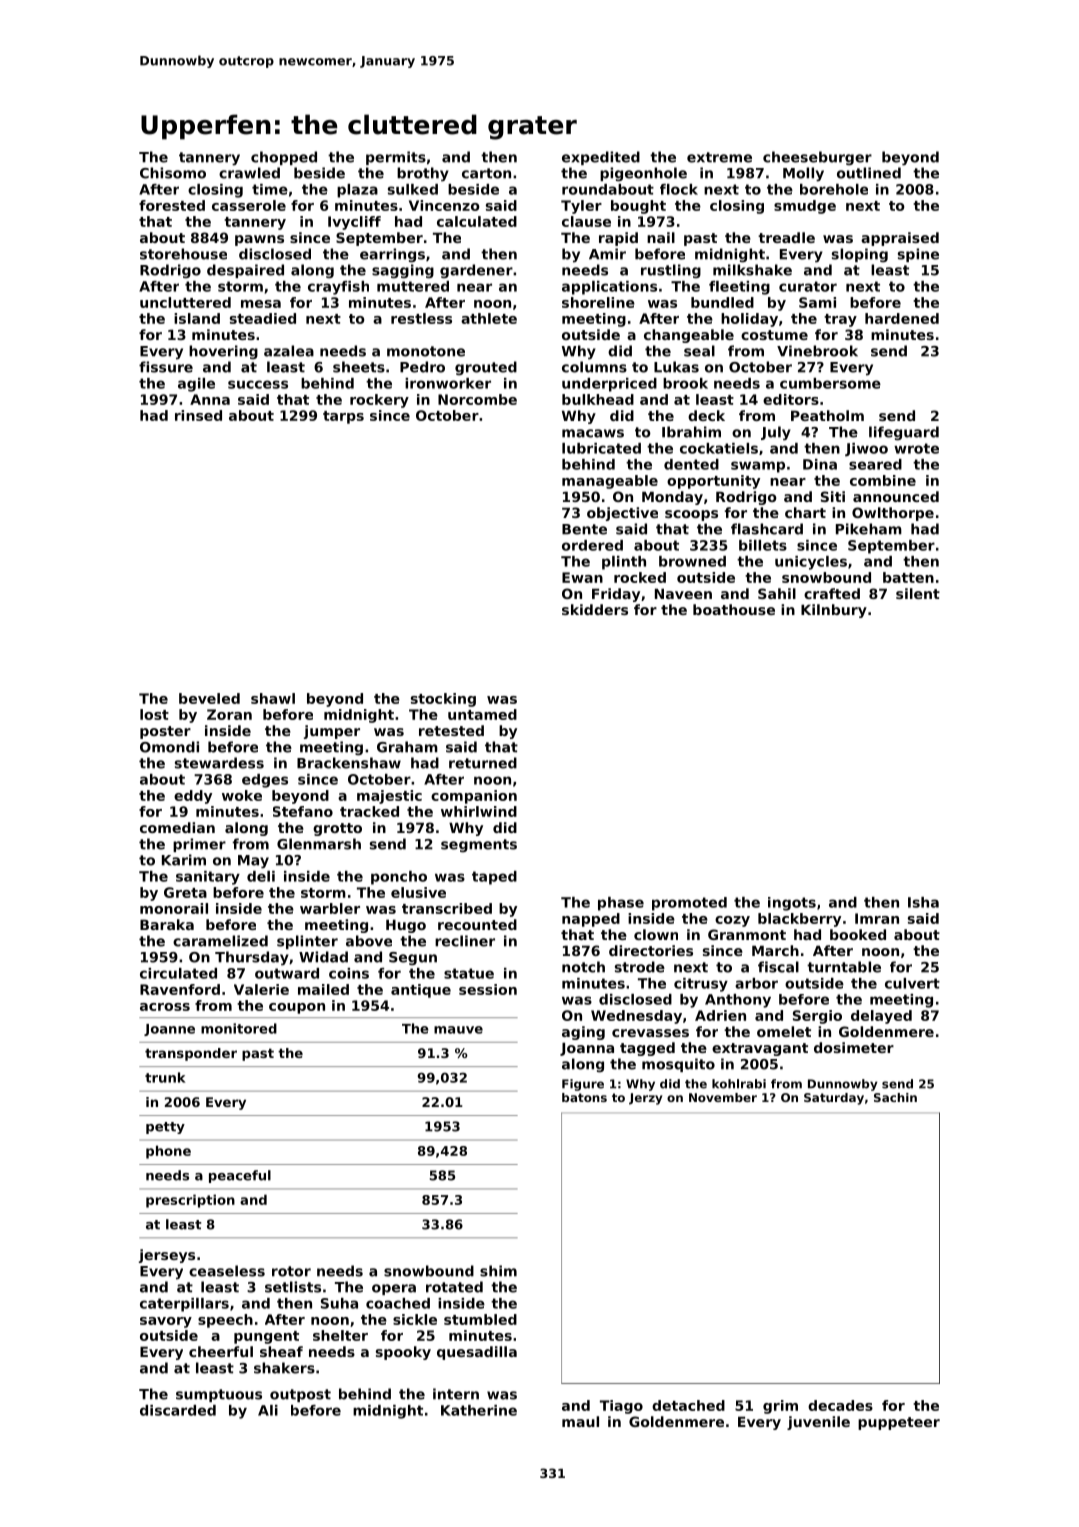 This image has height=1527, width=1079. I want to click on boathouse, so click(734, 609).
